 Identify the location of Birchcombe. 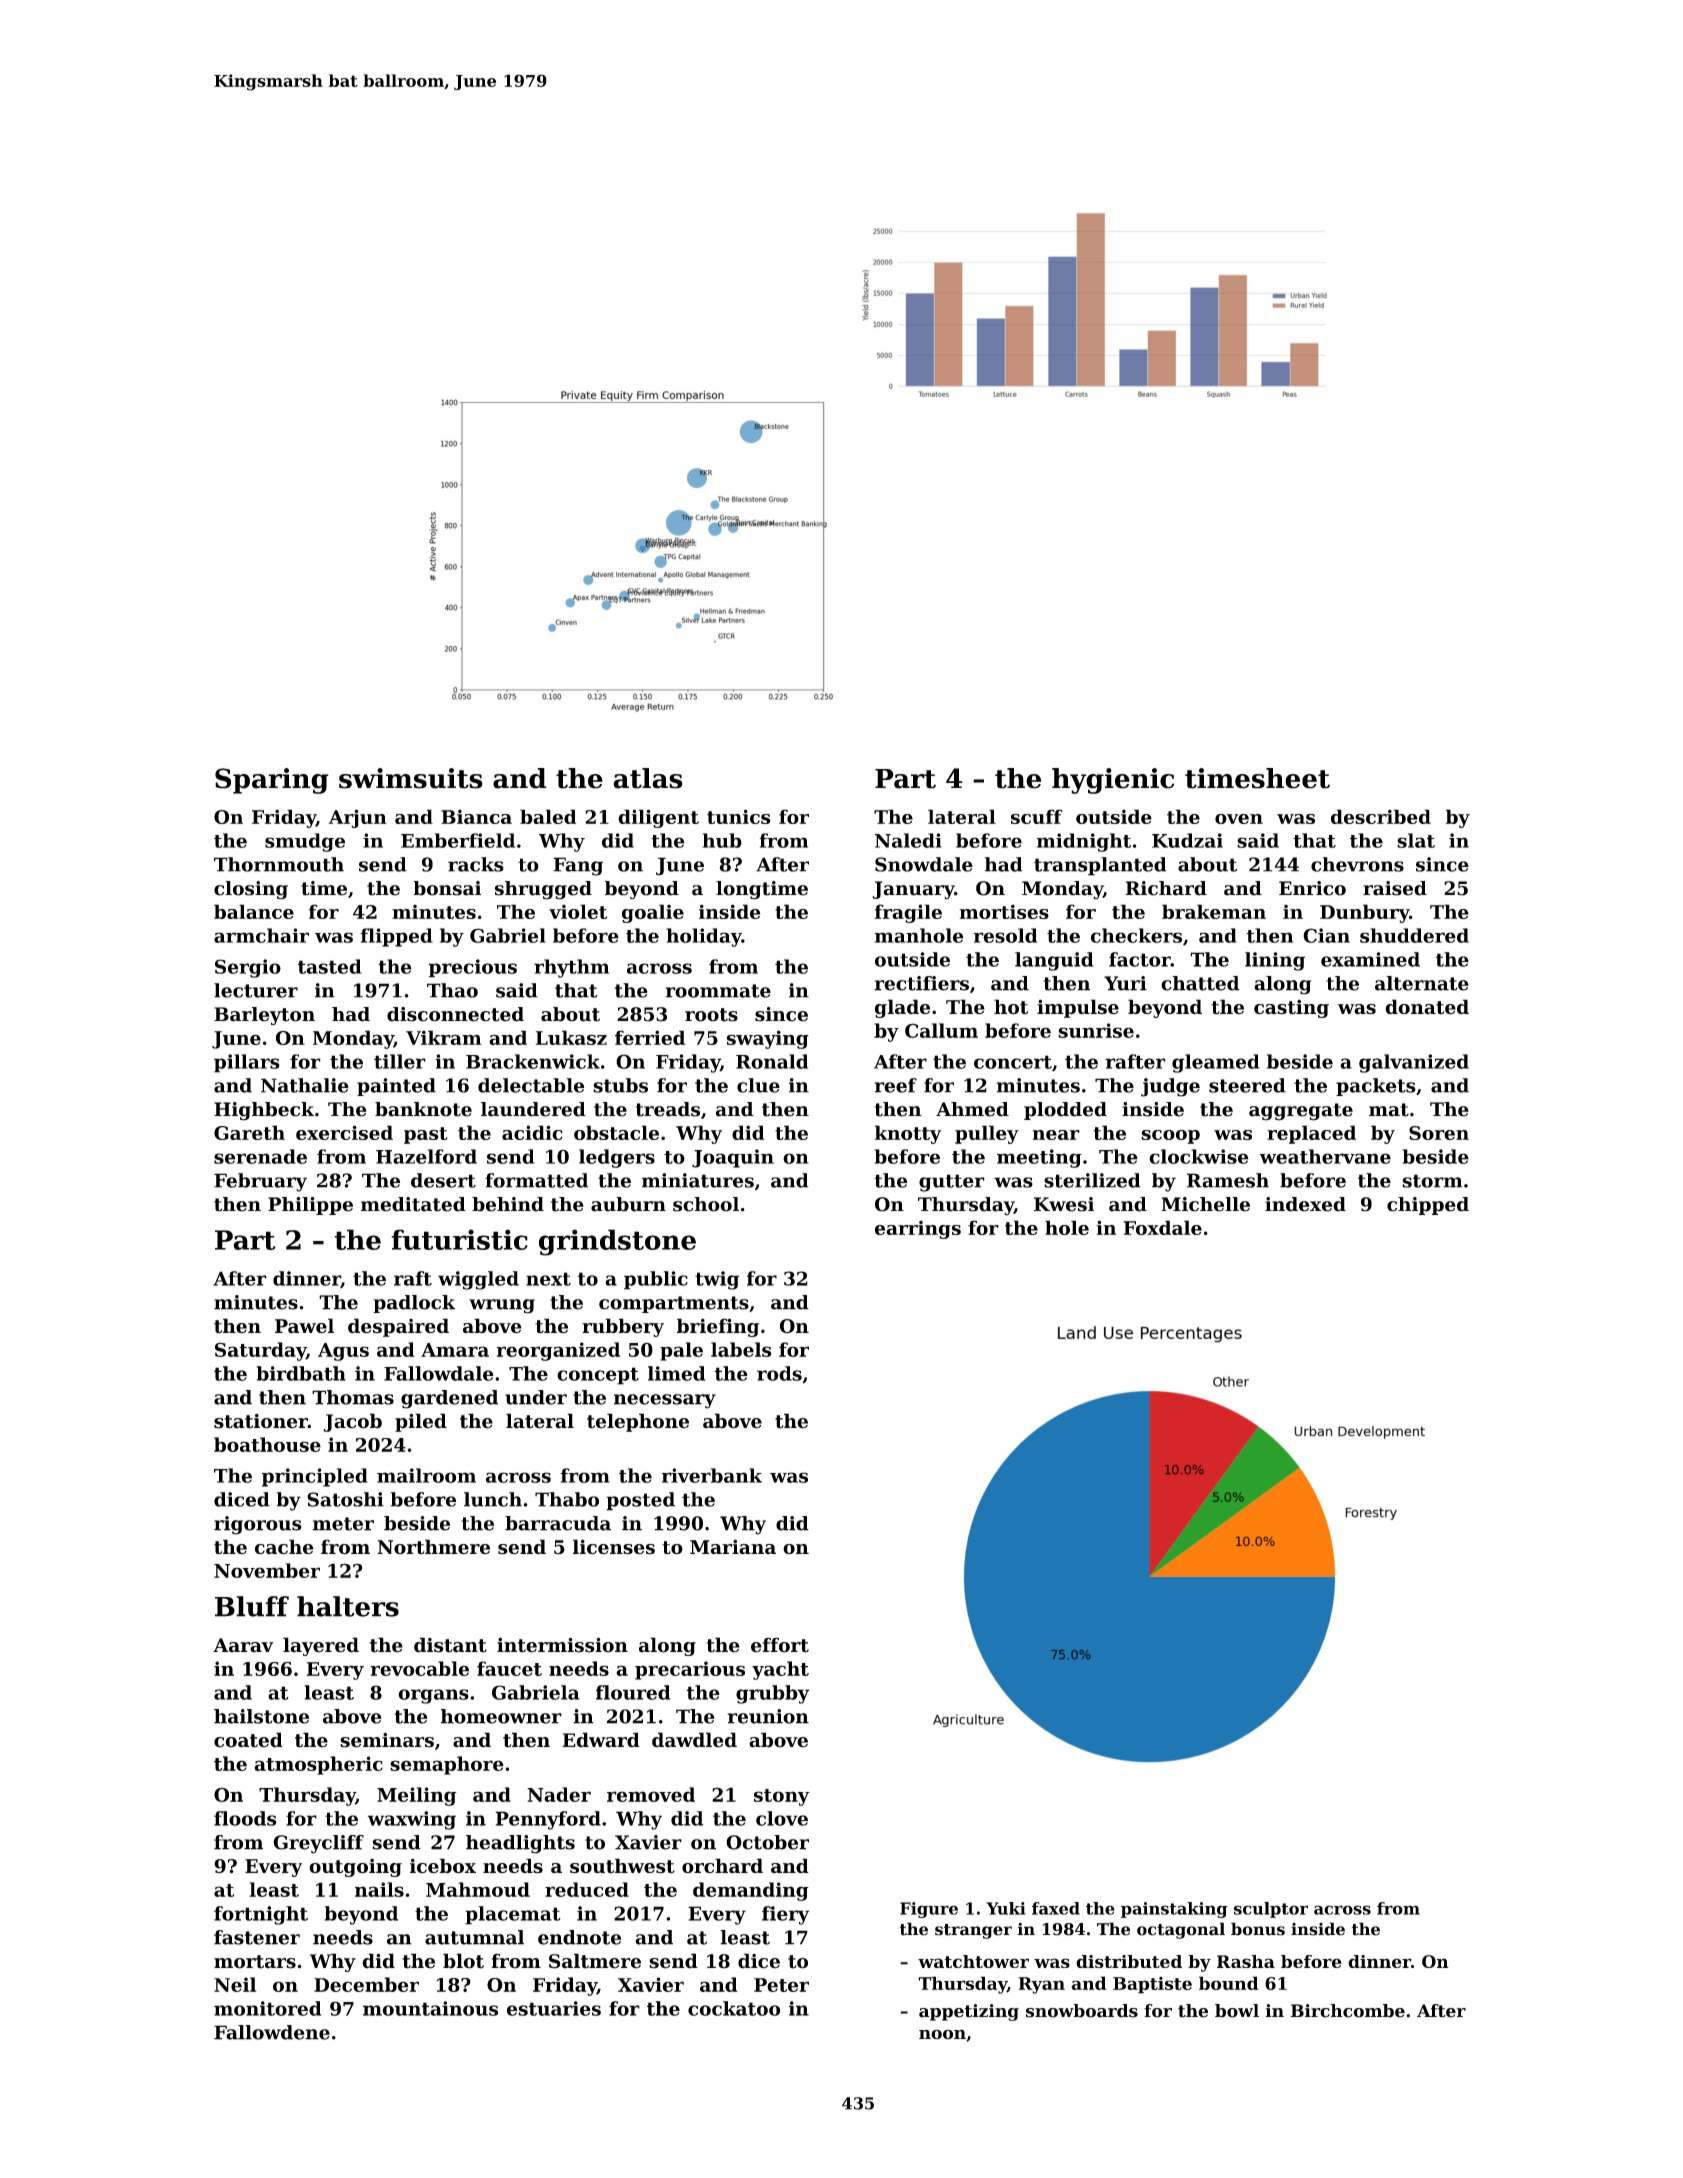
(1347, 2011).
